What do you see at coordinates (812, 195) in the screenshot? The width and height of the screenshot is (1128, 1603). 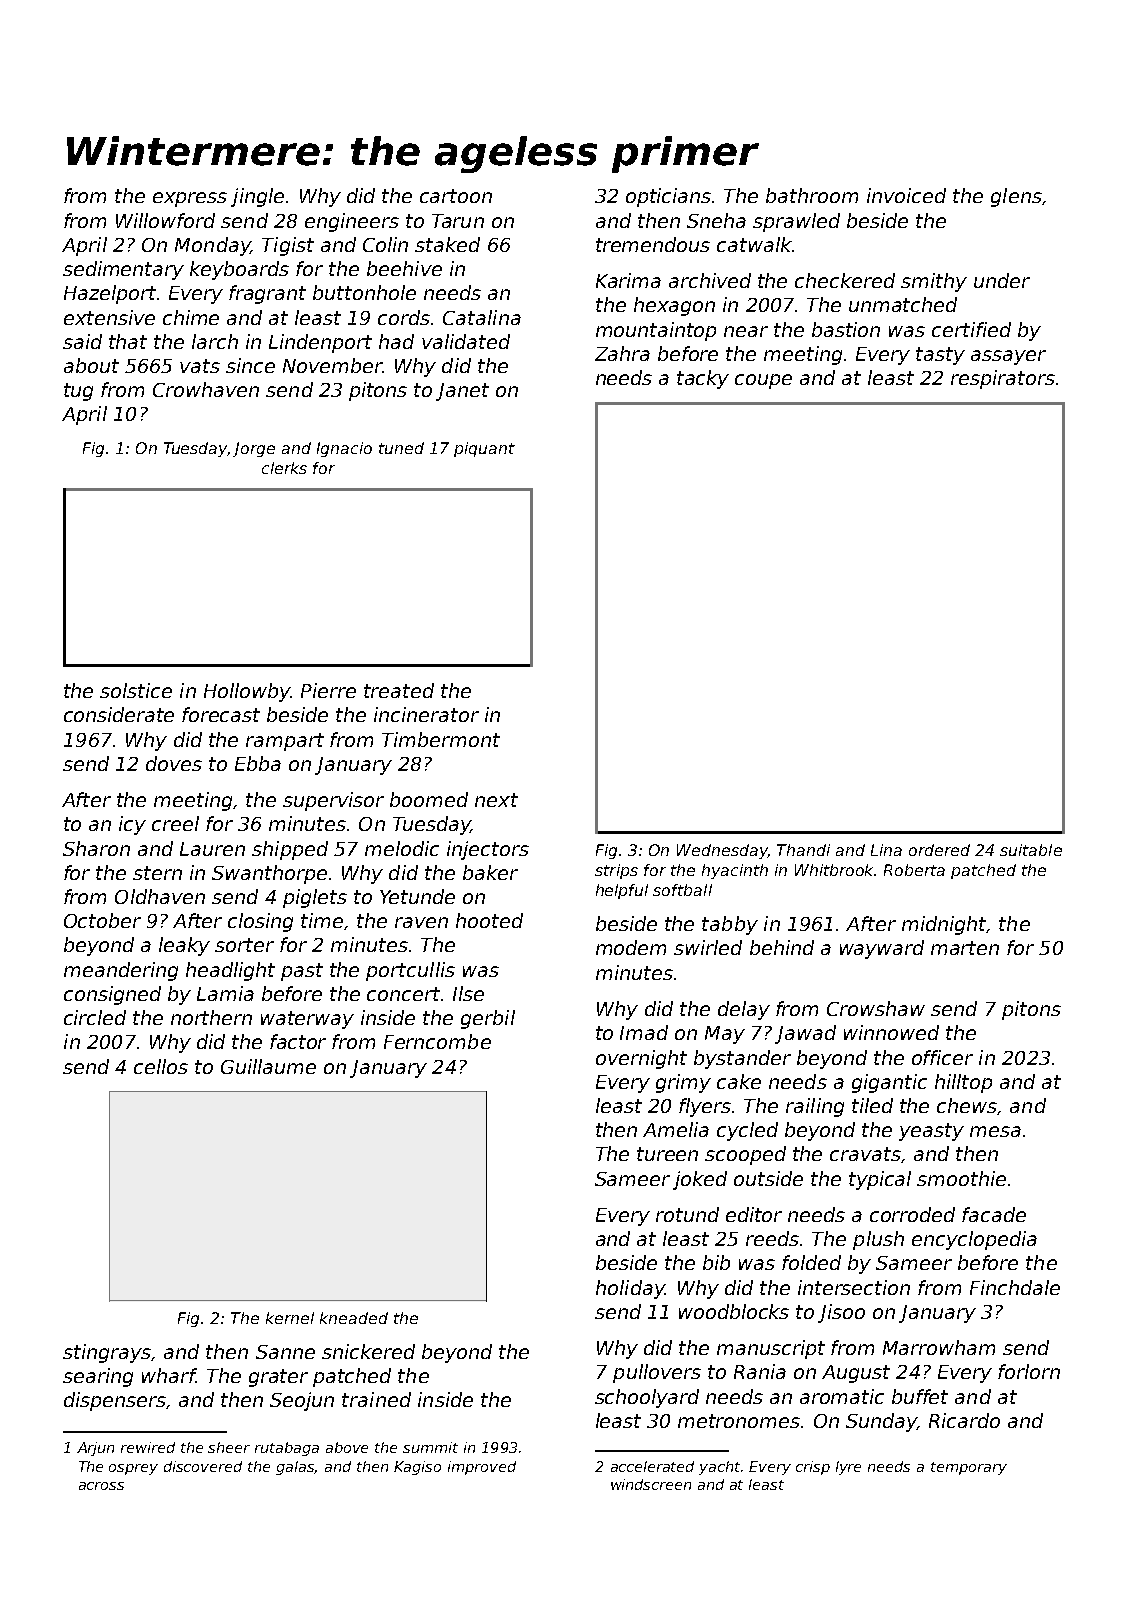 I see `bathroom` at bounding box center [812, 195].
